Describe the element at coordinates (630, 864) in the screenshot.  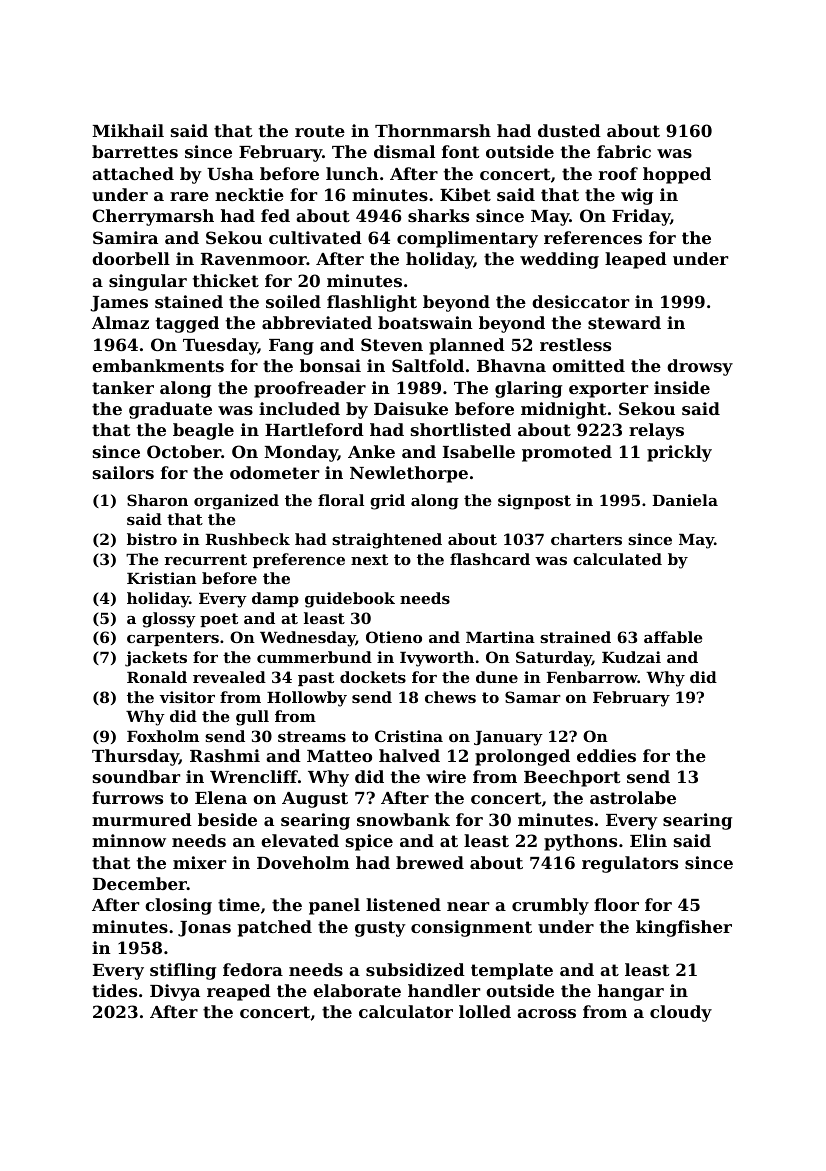
I see `regulators` at that location.
